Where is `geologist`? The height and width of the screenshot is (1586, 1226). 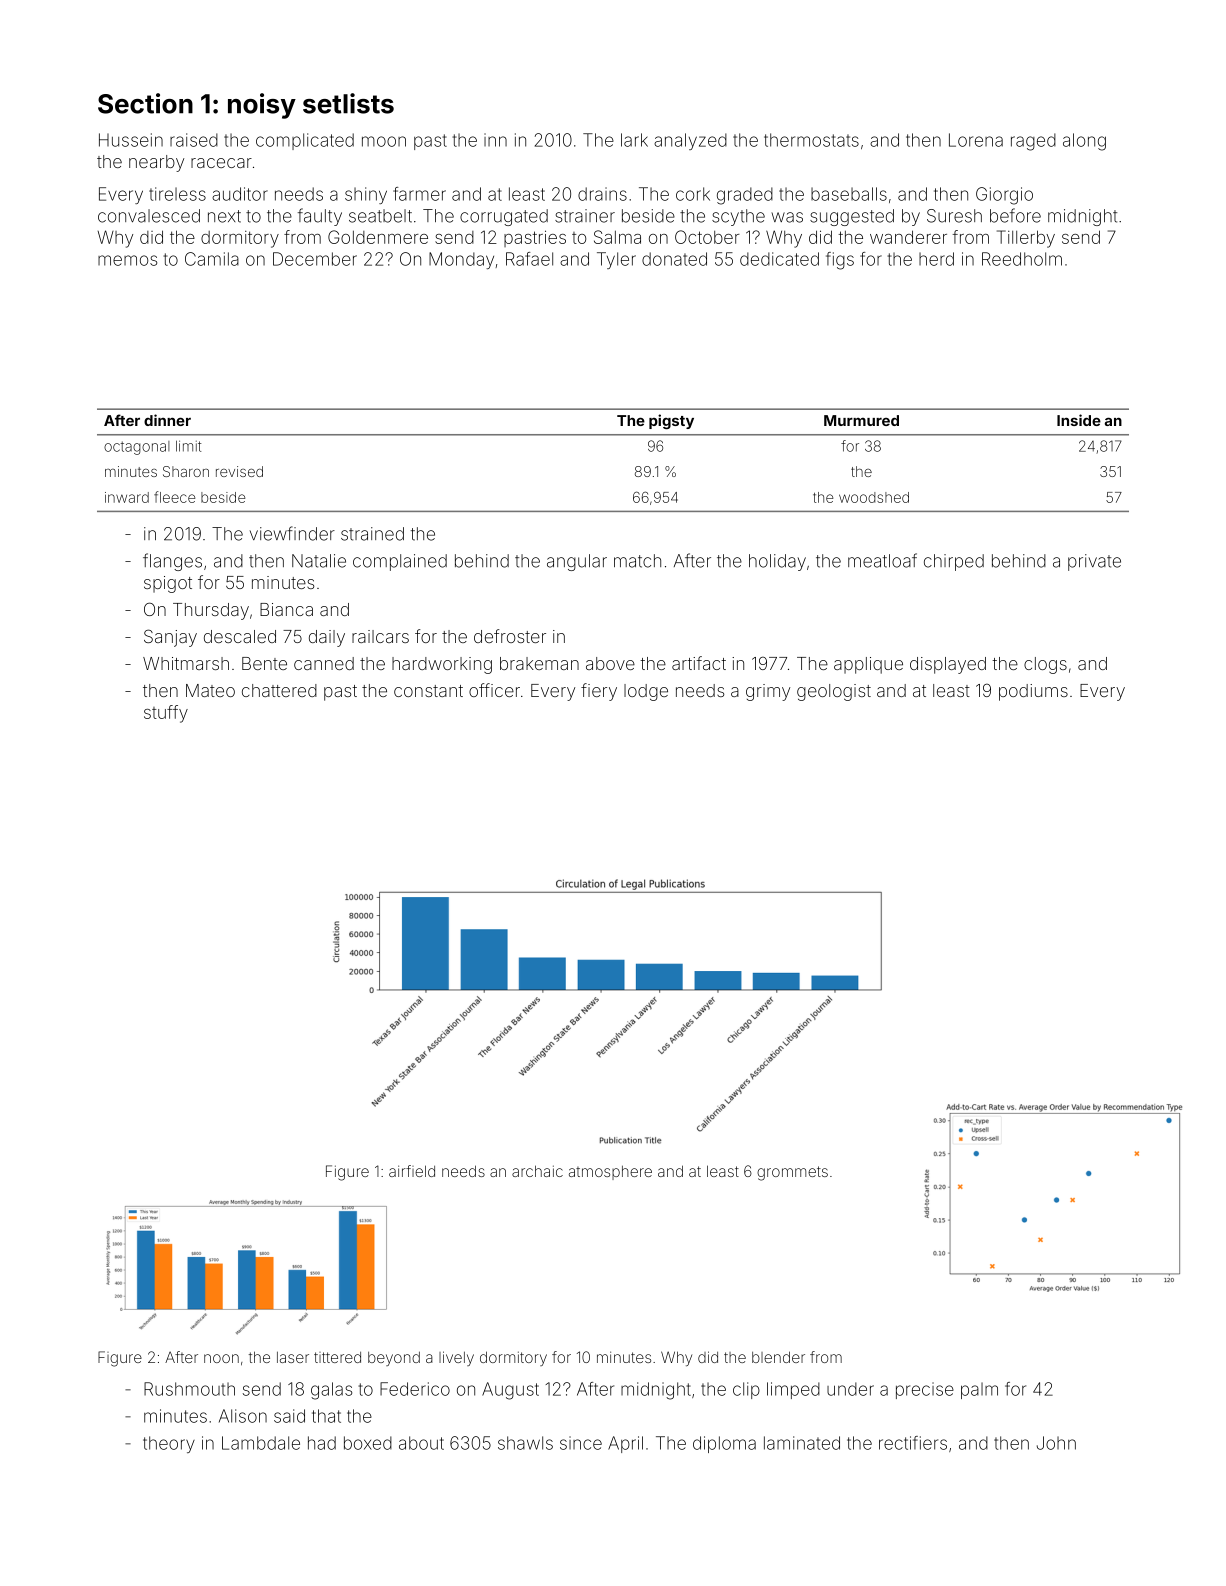
geologist is located at coordinates (834, 692).
